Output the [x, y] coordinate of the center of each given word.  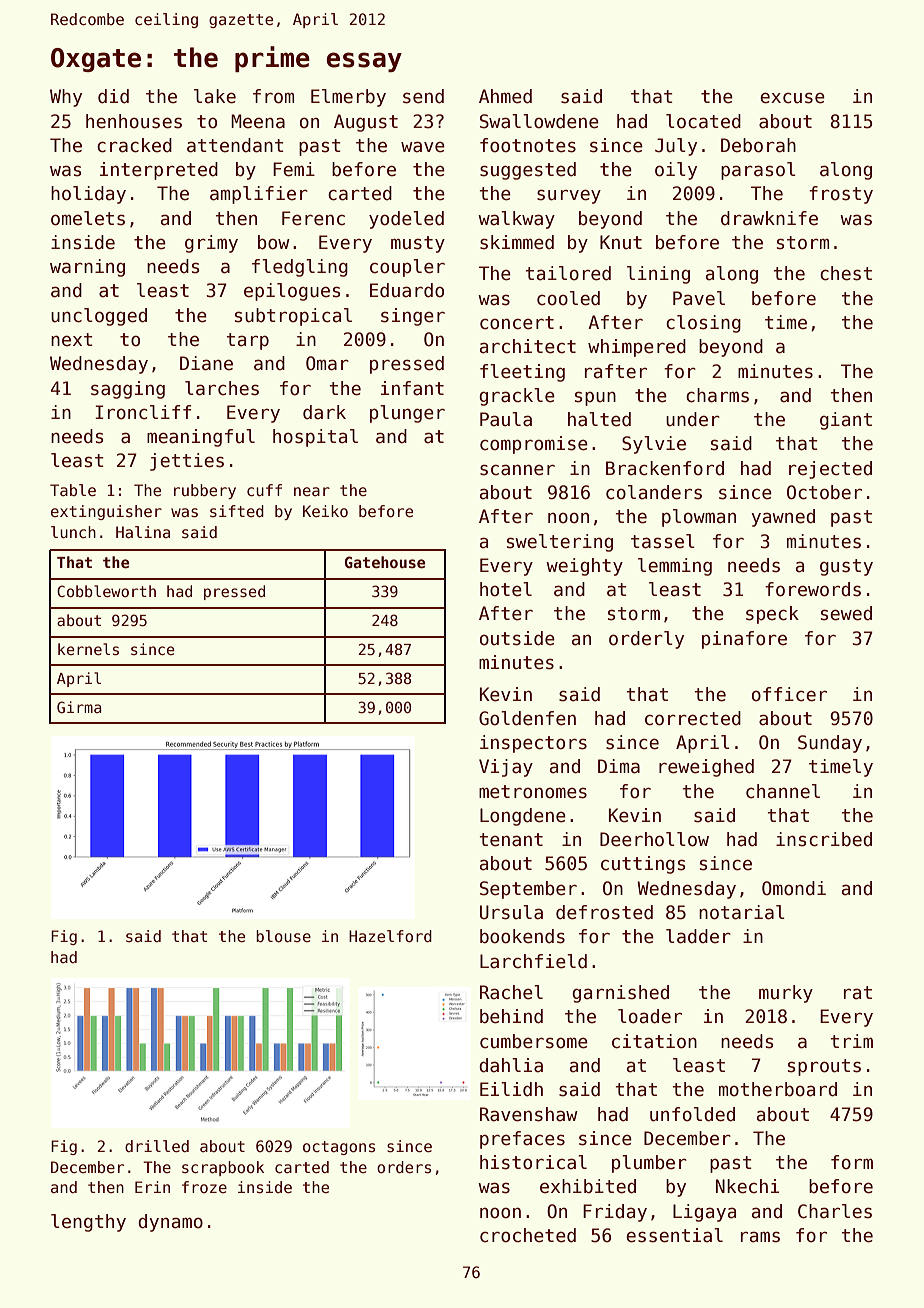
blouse [283, 936]
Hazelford [390, 936]
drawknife [769, 218]
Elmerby [348, 98]
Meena [258, 121]
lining [658, 275]
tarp [247, 341]
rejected [830, 470]
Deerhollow [654, 839]
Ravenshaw [529, 1114]
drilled [157, 1146]
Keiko [325, 511]
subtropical [293, 317]
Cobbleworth [106, 591]
